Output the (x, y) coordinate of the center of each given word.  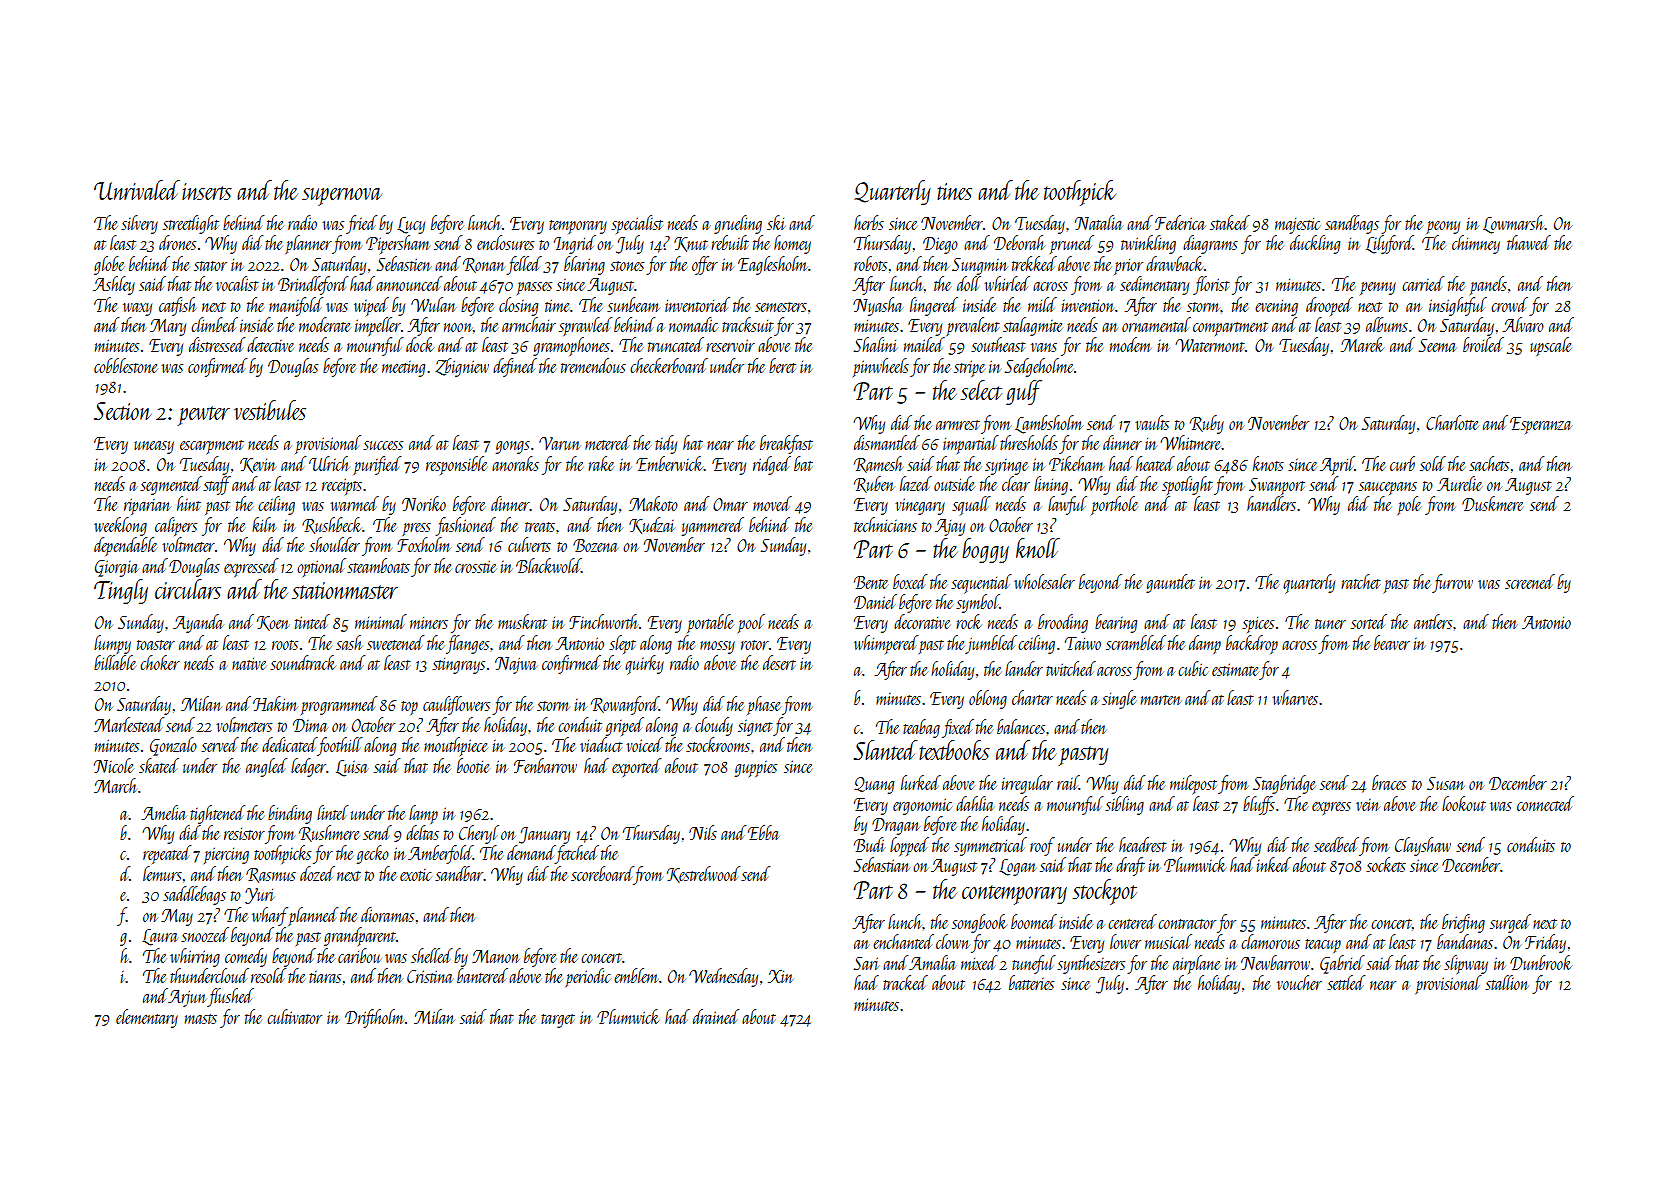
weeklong (120, 526)
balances (1021, 726)
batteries (1031, 982)
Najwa (515, 665)
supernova (342, 197)
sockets (1386, 864)
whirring (195, 957)
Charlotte (1452, 422)
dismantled (887, 442)
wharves (1295, 697)
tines (954, 191)
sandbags (1352, 224)
